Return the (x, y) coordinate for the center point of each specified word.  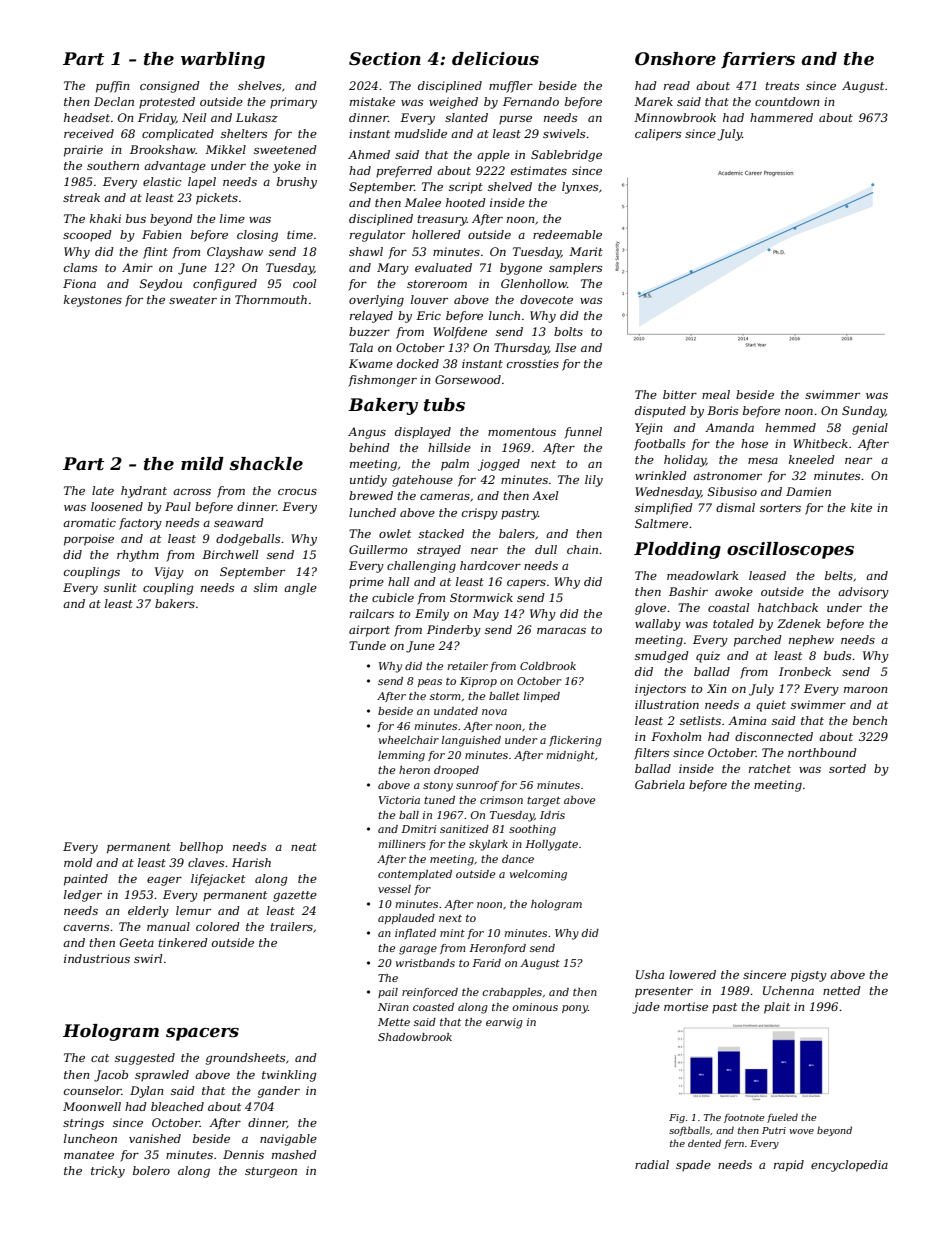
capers (526, 584)
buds (837, 655)
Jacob (111, 1076)
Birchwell (230, 554)
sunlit (120, 587)
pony (575, 1009)
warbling (223, 60)
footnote (744, 1118)
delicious (495, 59)
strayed (439, 551)
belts (839, 575)
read (677, 85)
